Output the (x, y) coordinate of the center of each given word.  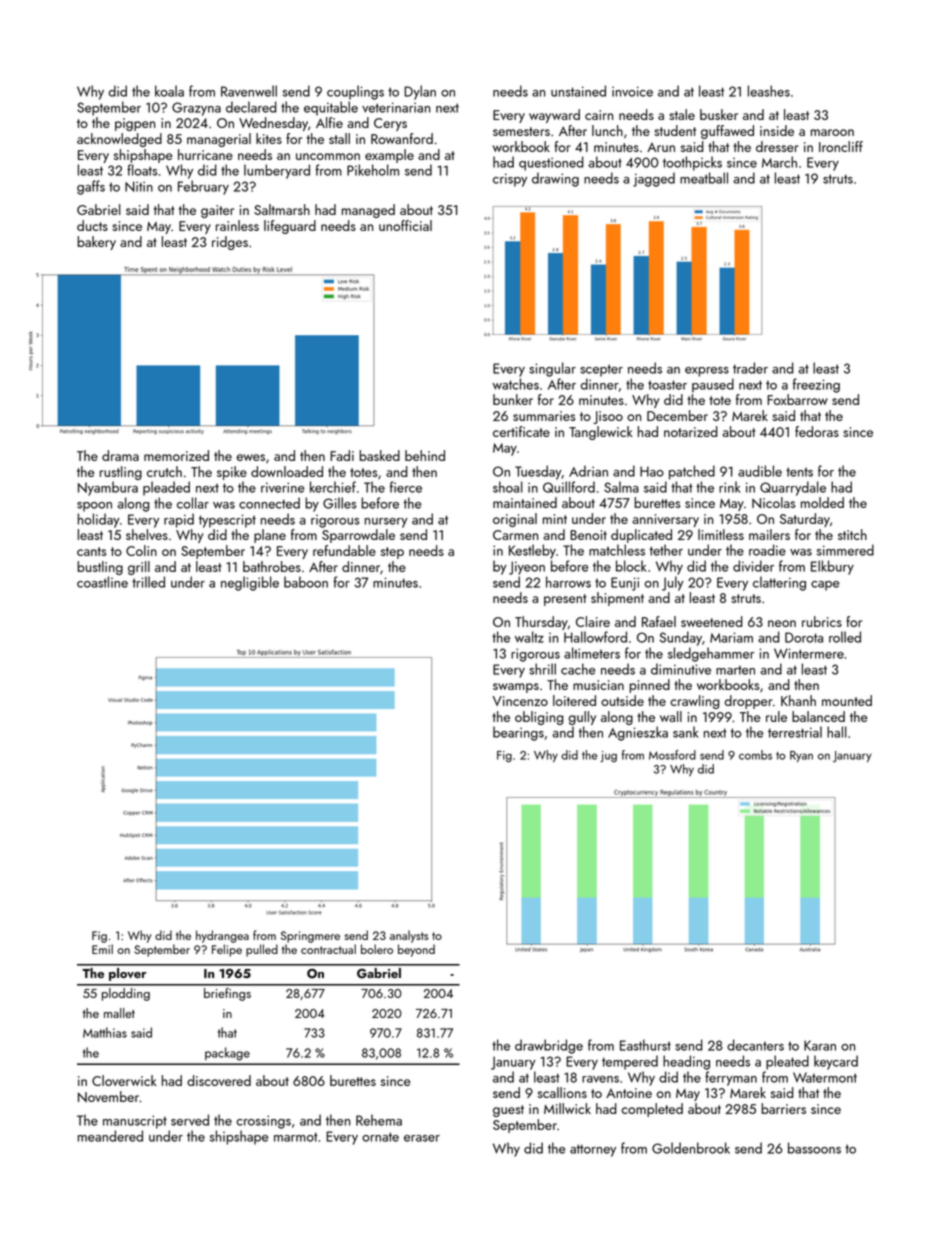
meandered (110, 1136)
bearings (518, 733)
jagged (654, 179)
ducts (92, 225)
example (389, 156)
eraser (422, 1138)
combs (755, 755)
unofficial (405, 225)
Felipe (227, 950)
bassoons (814, 1148)
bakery (96, 243)
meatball (704, 178)
